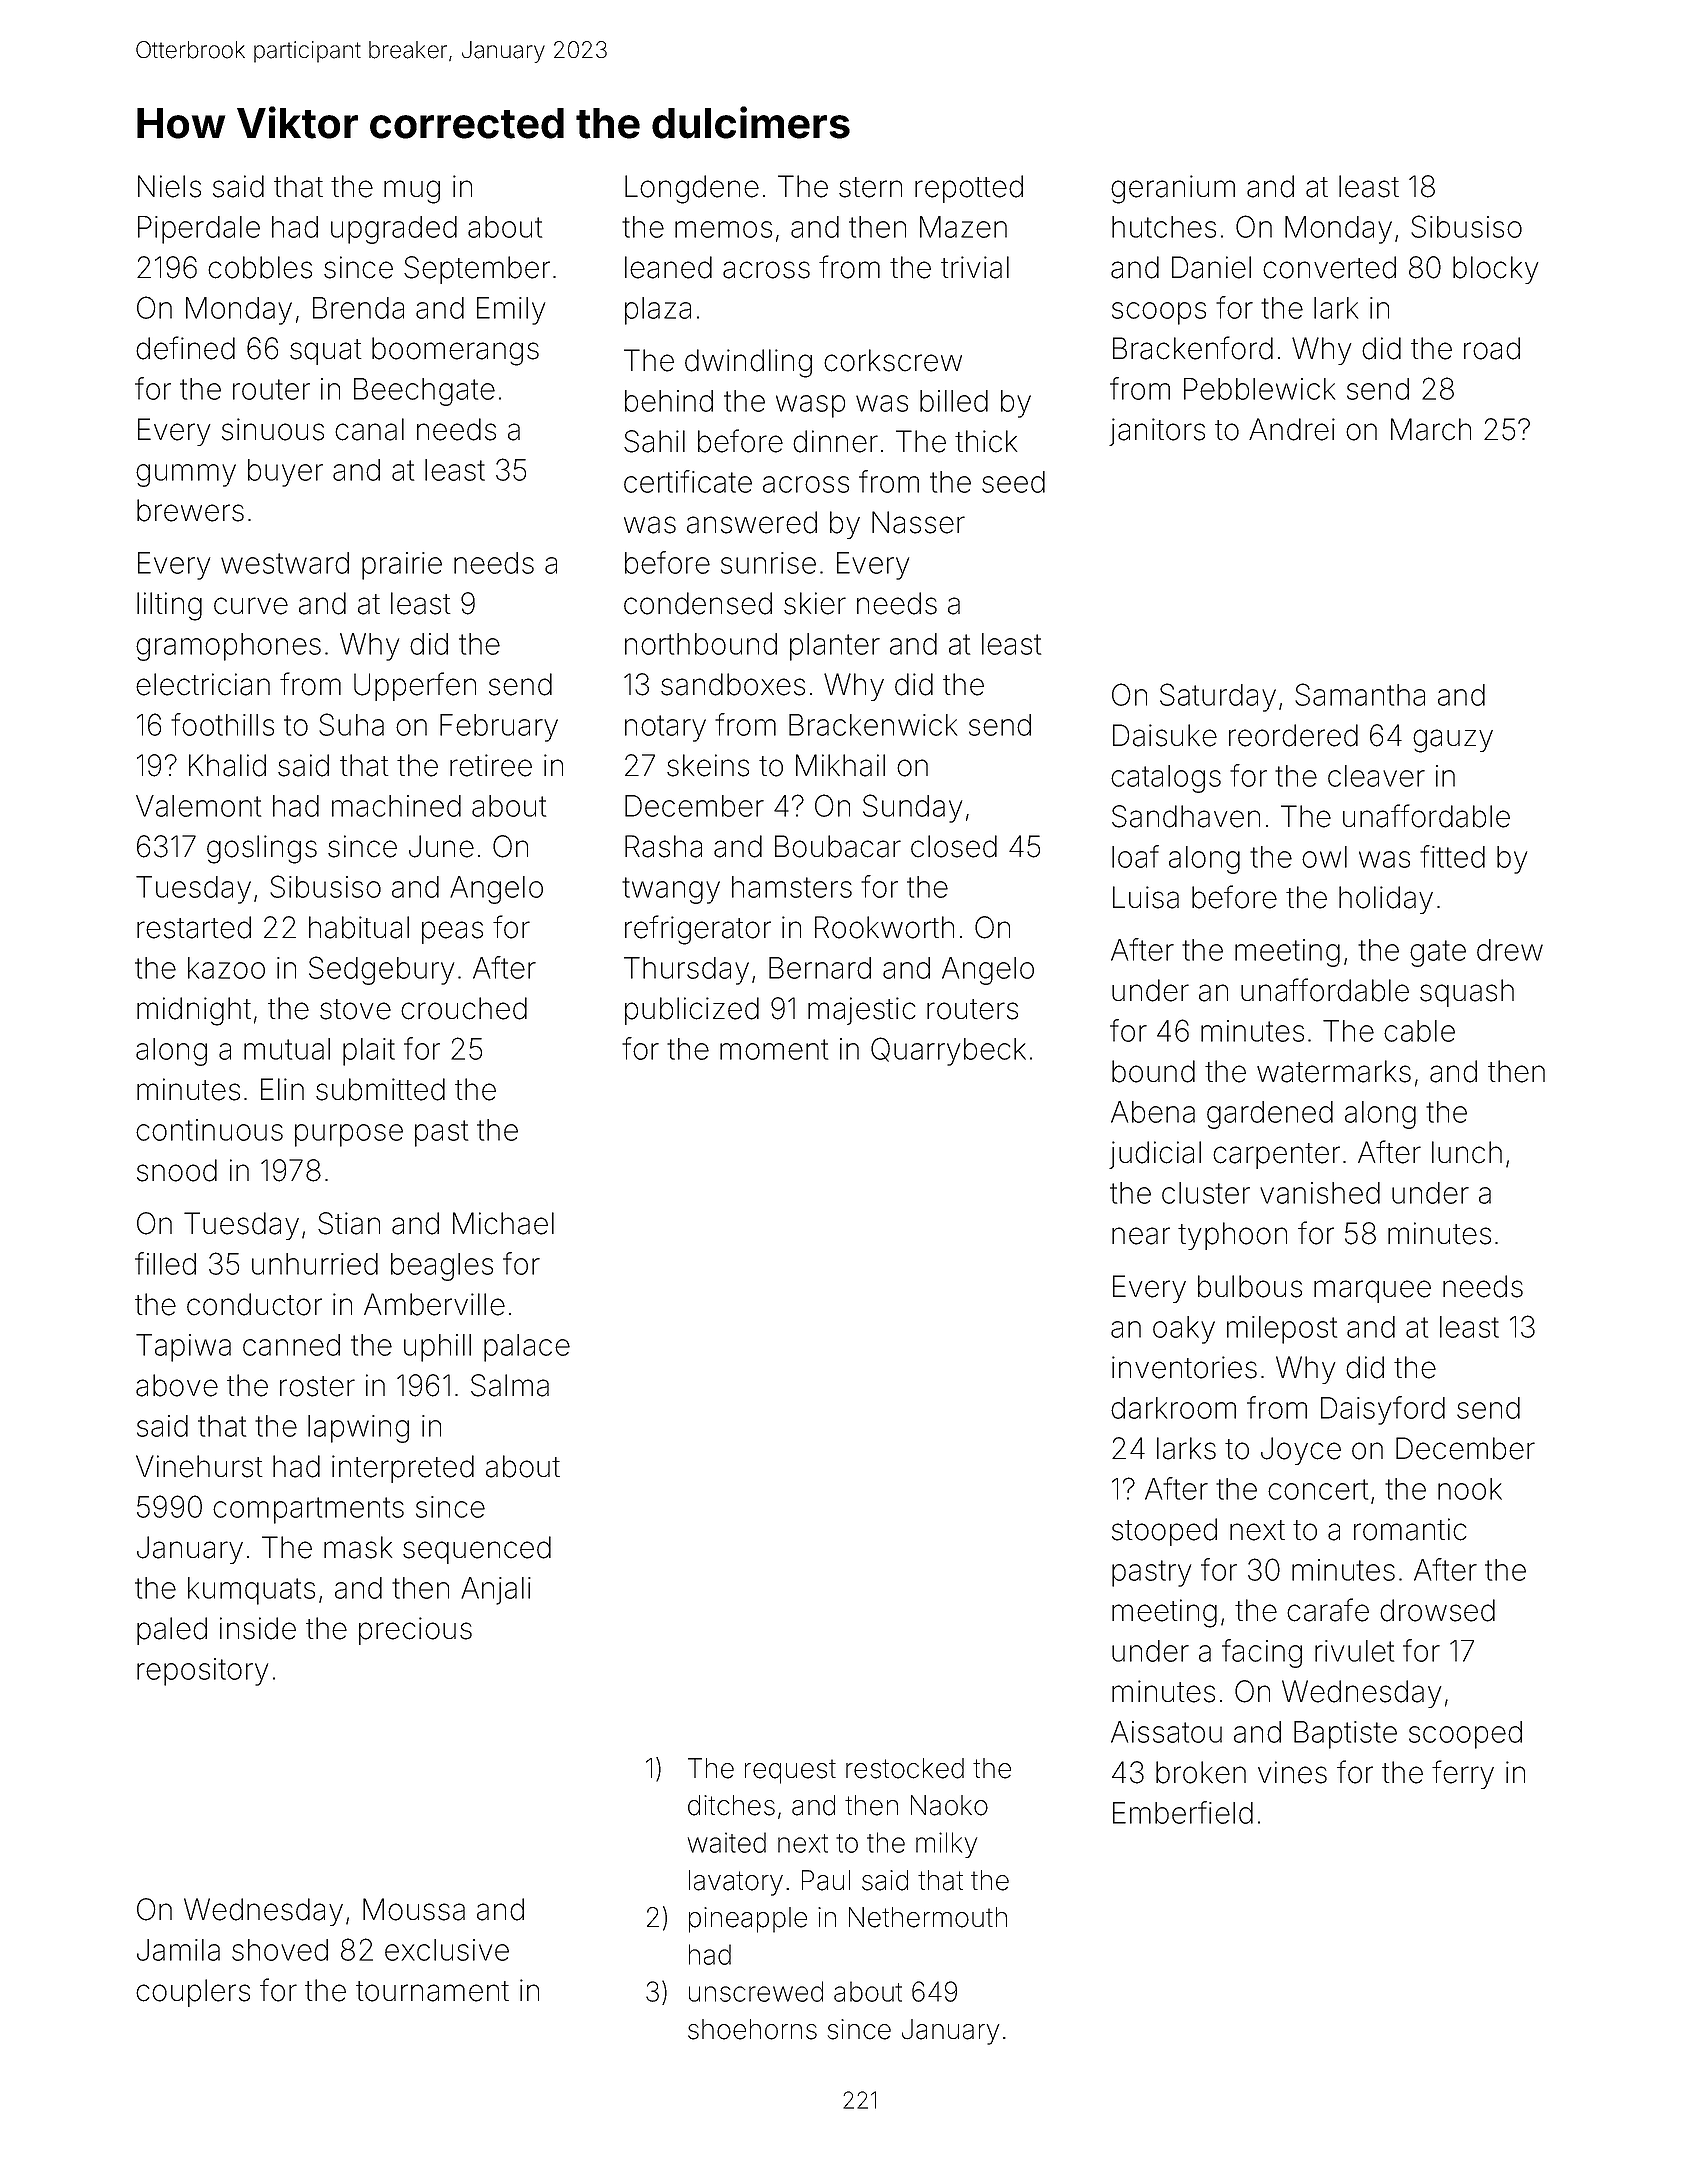 Image resolution: width=1683 pixels, height=2178 pixels. What do you see at coordinates (774, 1049) in the page?
I see `moment` at bounding box center [774, 1049].
